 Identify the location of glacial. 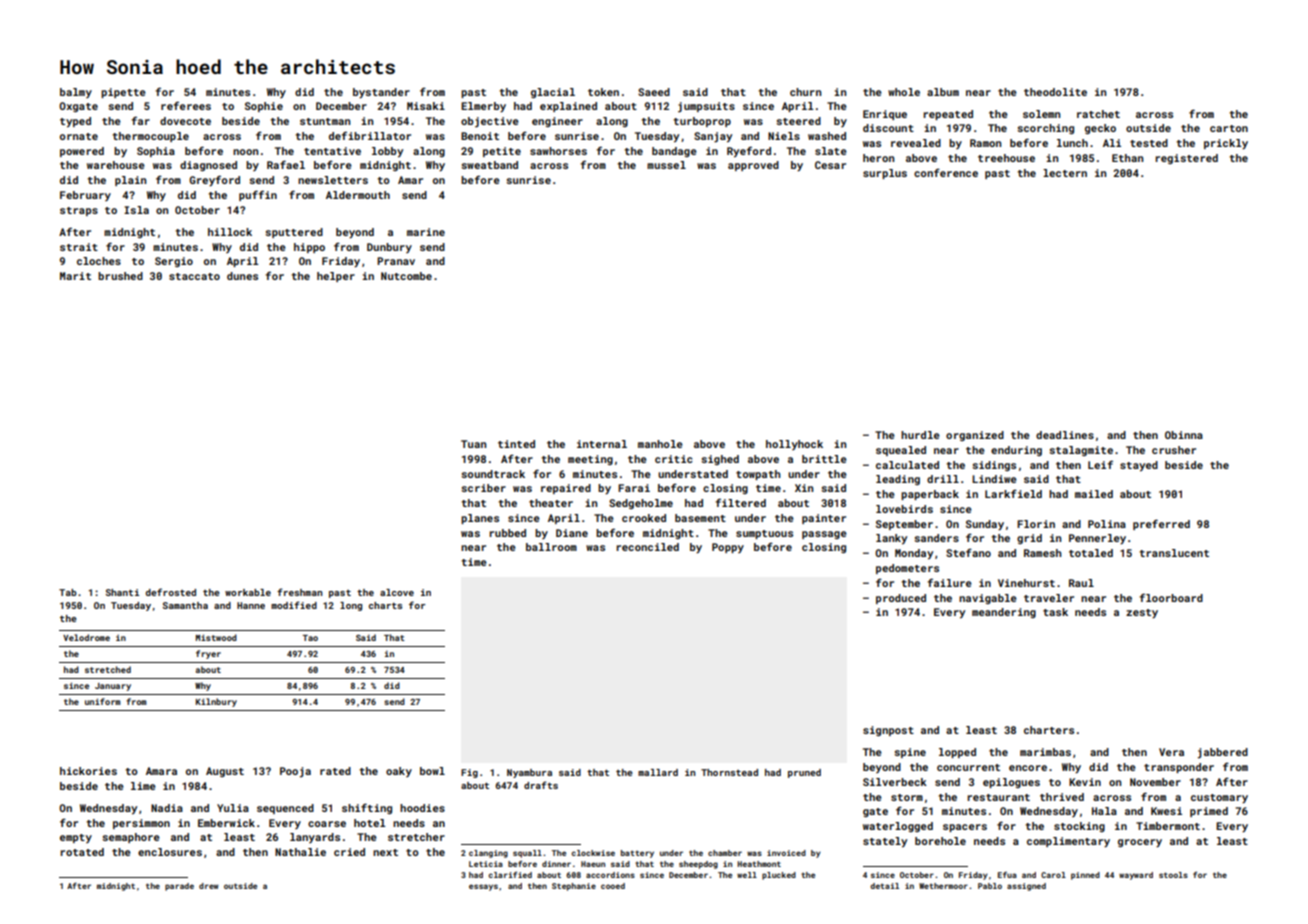
(553, 93).
